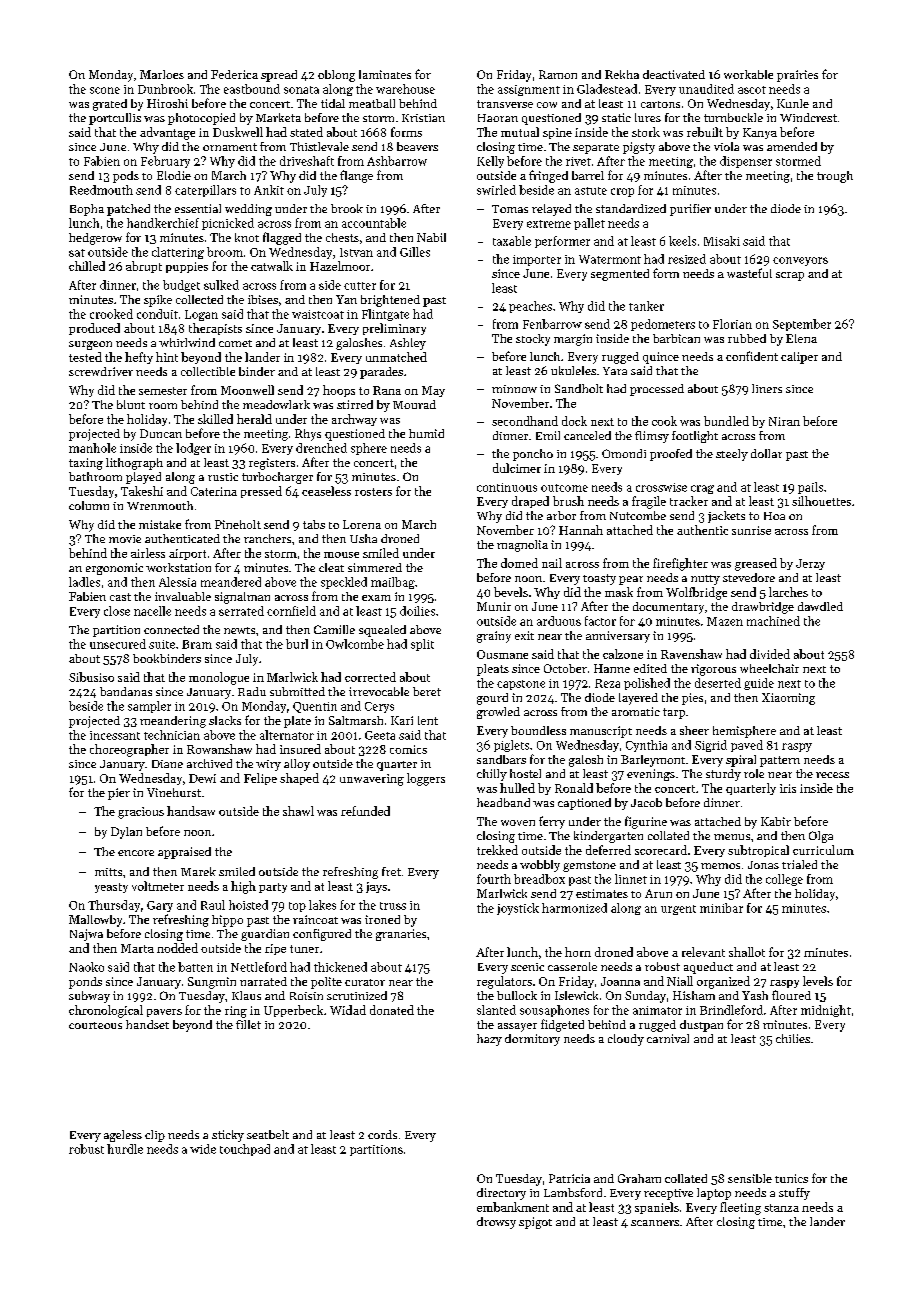  Describe the element at coordinates (835, 177) in the screenshot. I see `trough` at that location.
